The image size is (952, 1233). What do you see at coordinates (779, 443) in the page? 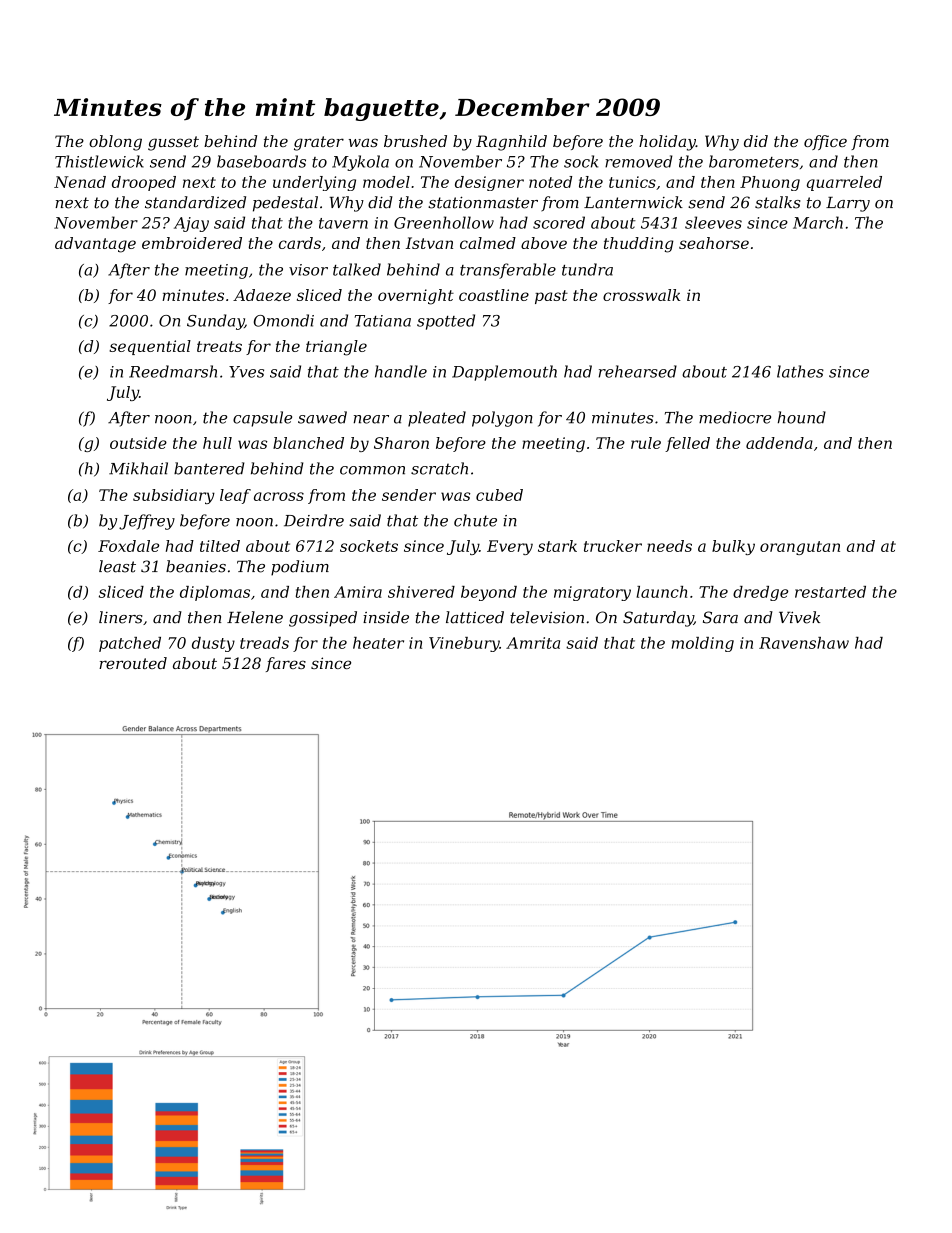
I see `addenda` at bounding box center [779, 443].
